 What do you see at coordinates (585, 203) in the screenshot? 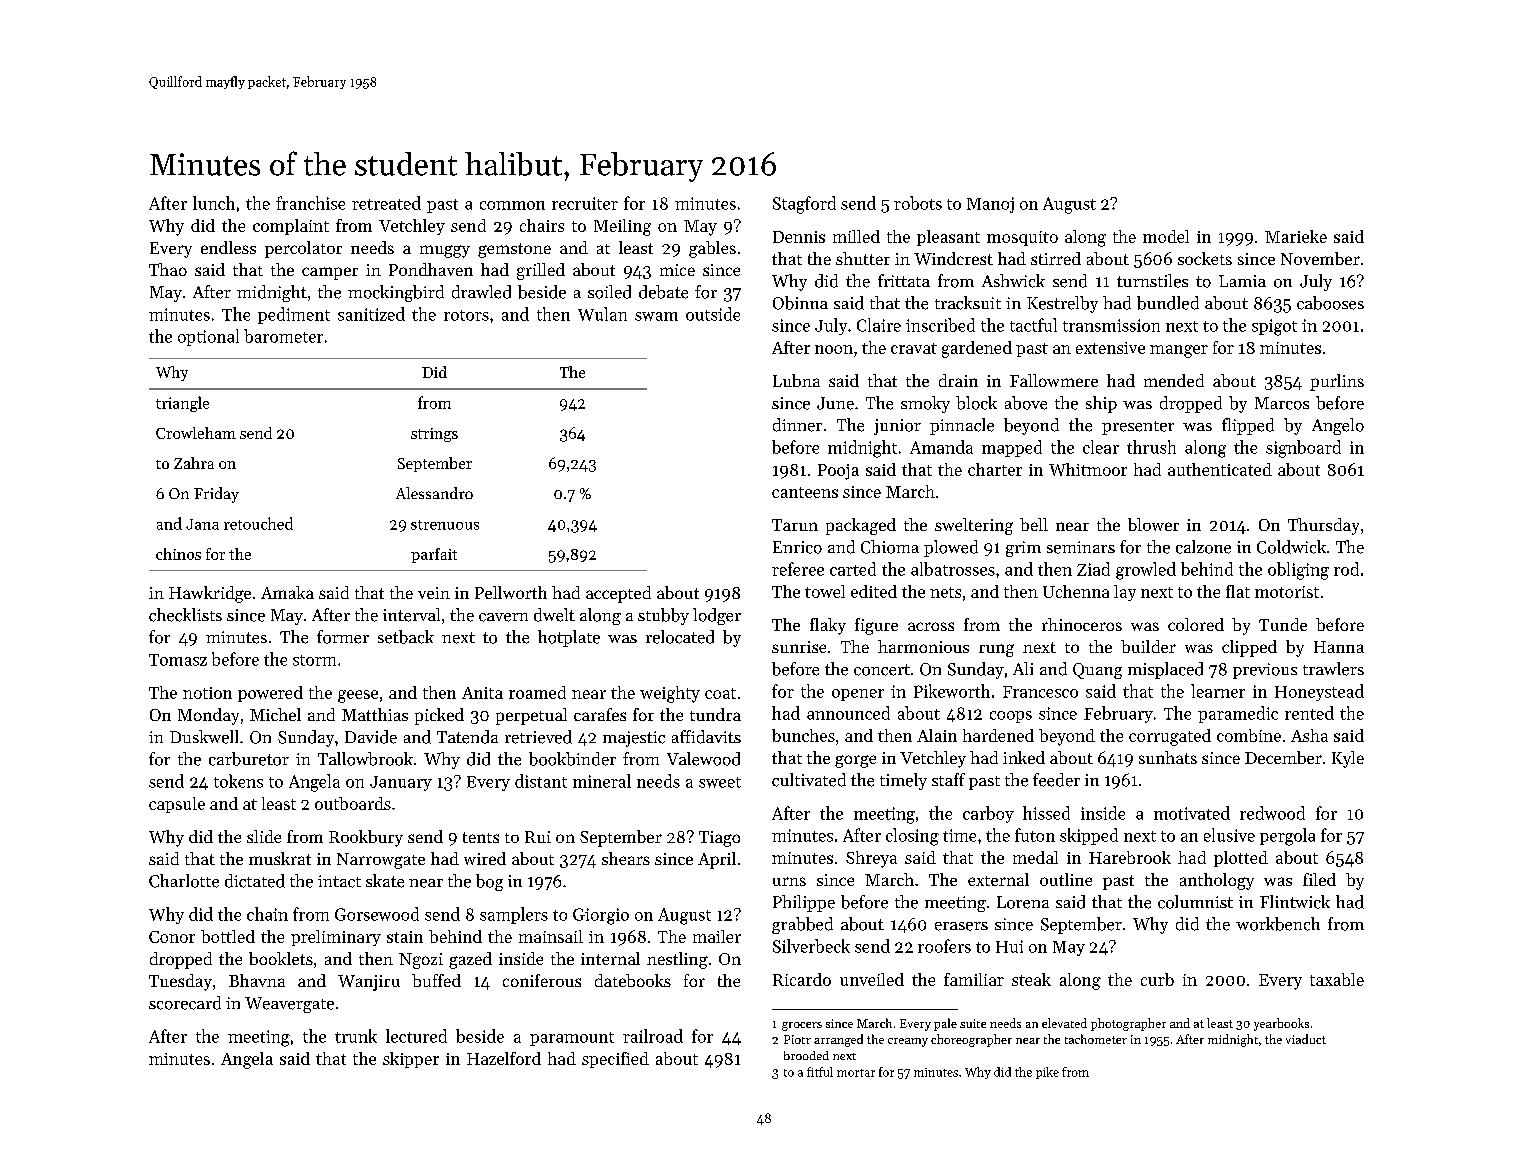
I see `recruiter` at bounding box center [585, 203].
